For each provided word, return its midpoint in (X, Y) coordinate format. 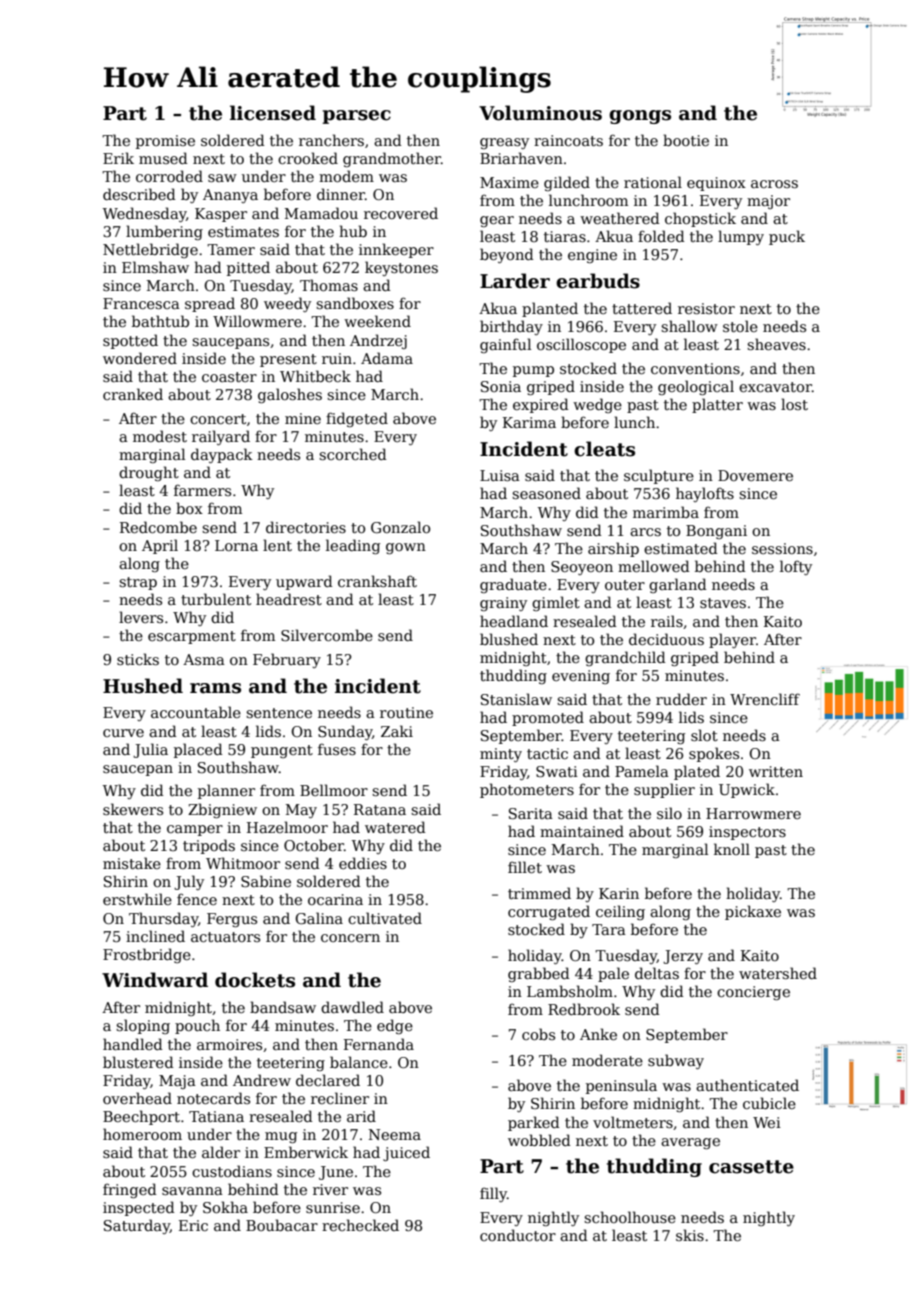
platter (717, 405)
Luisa (500, 475)
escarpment (192, 637)
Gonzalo (400, 527)
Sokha (225, 1207)
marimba (666, 512)
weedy (287, 304)
